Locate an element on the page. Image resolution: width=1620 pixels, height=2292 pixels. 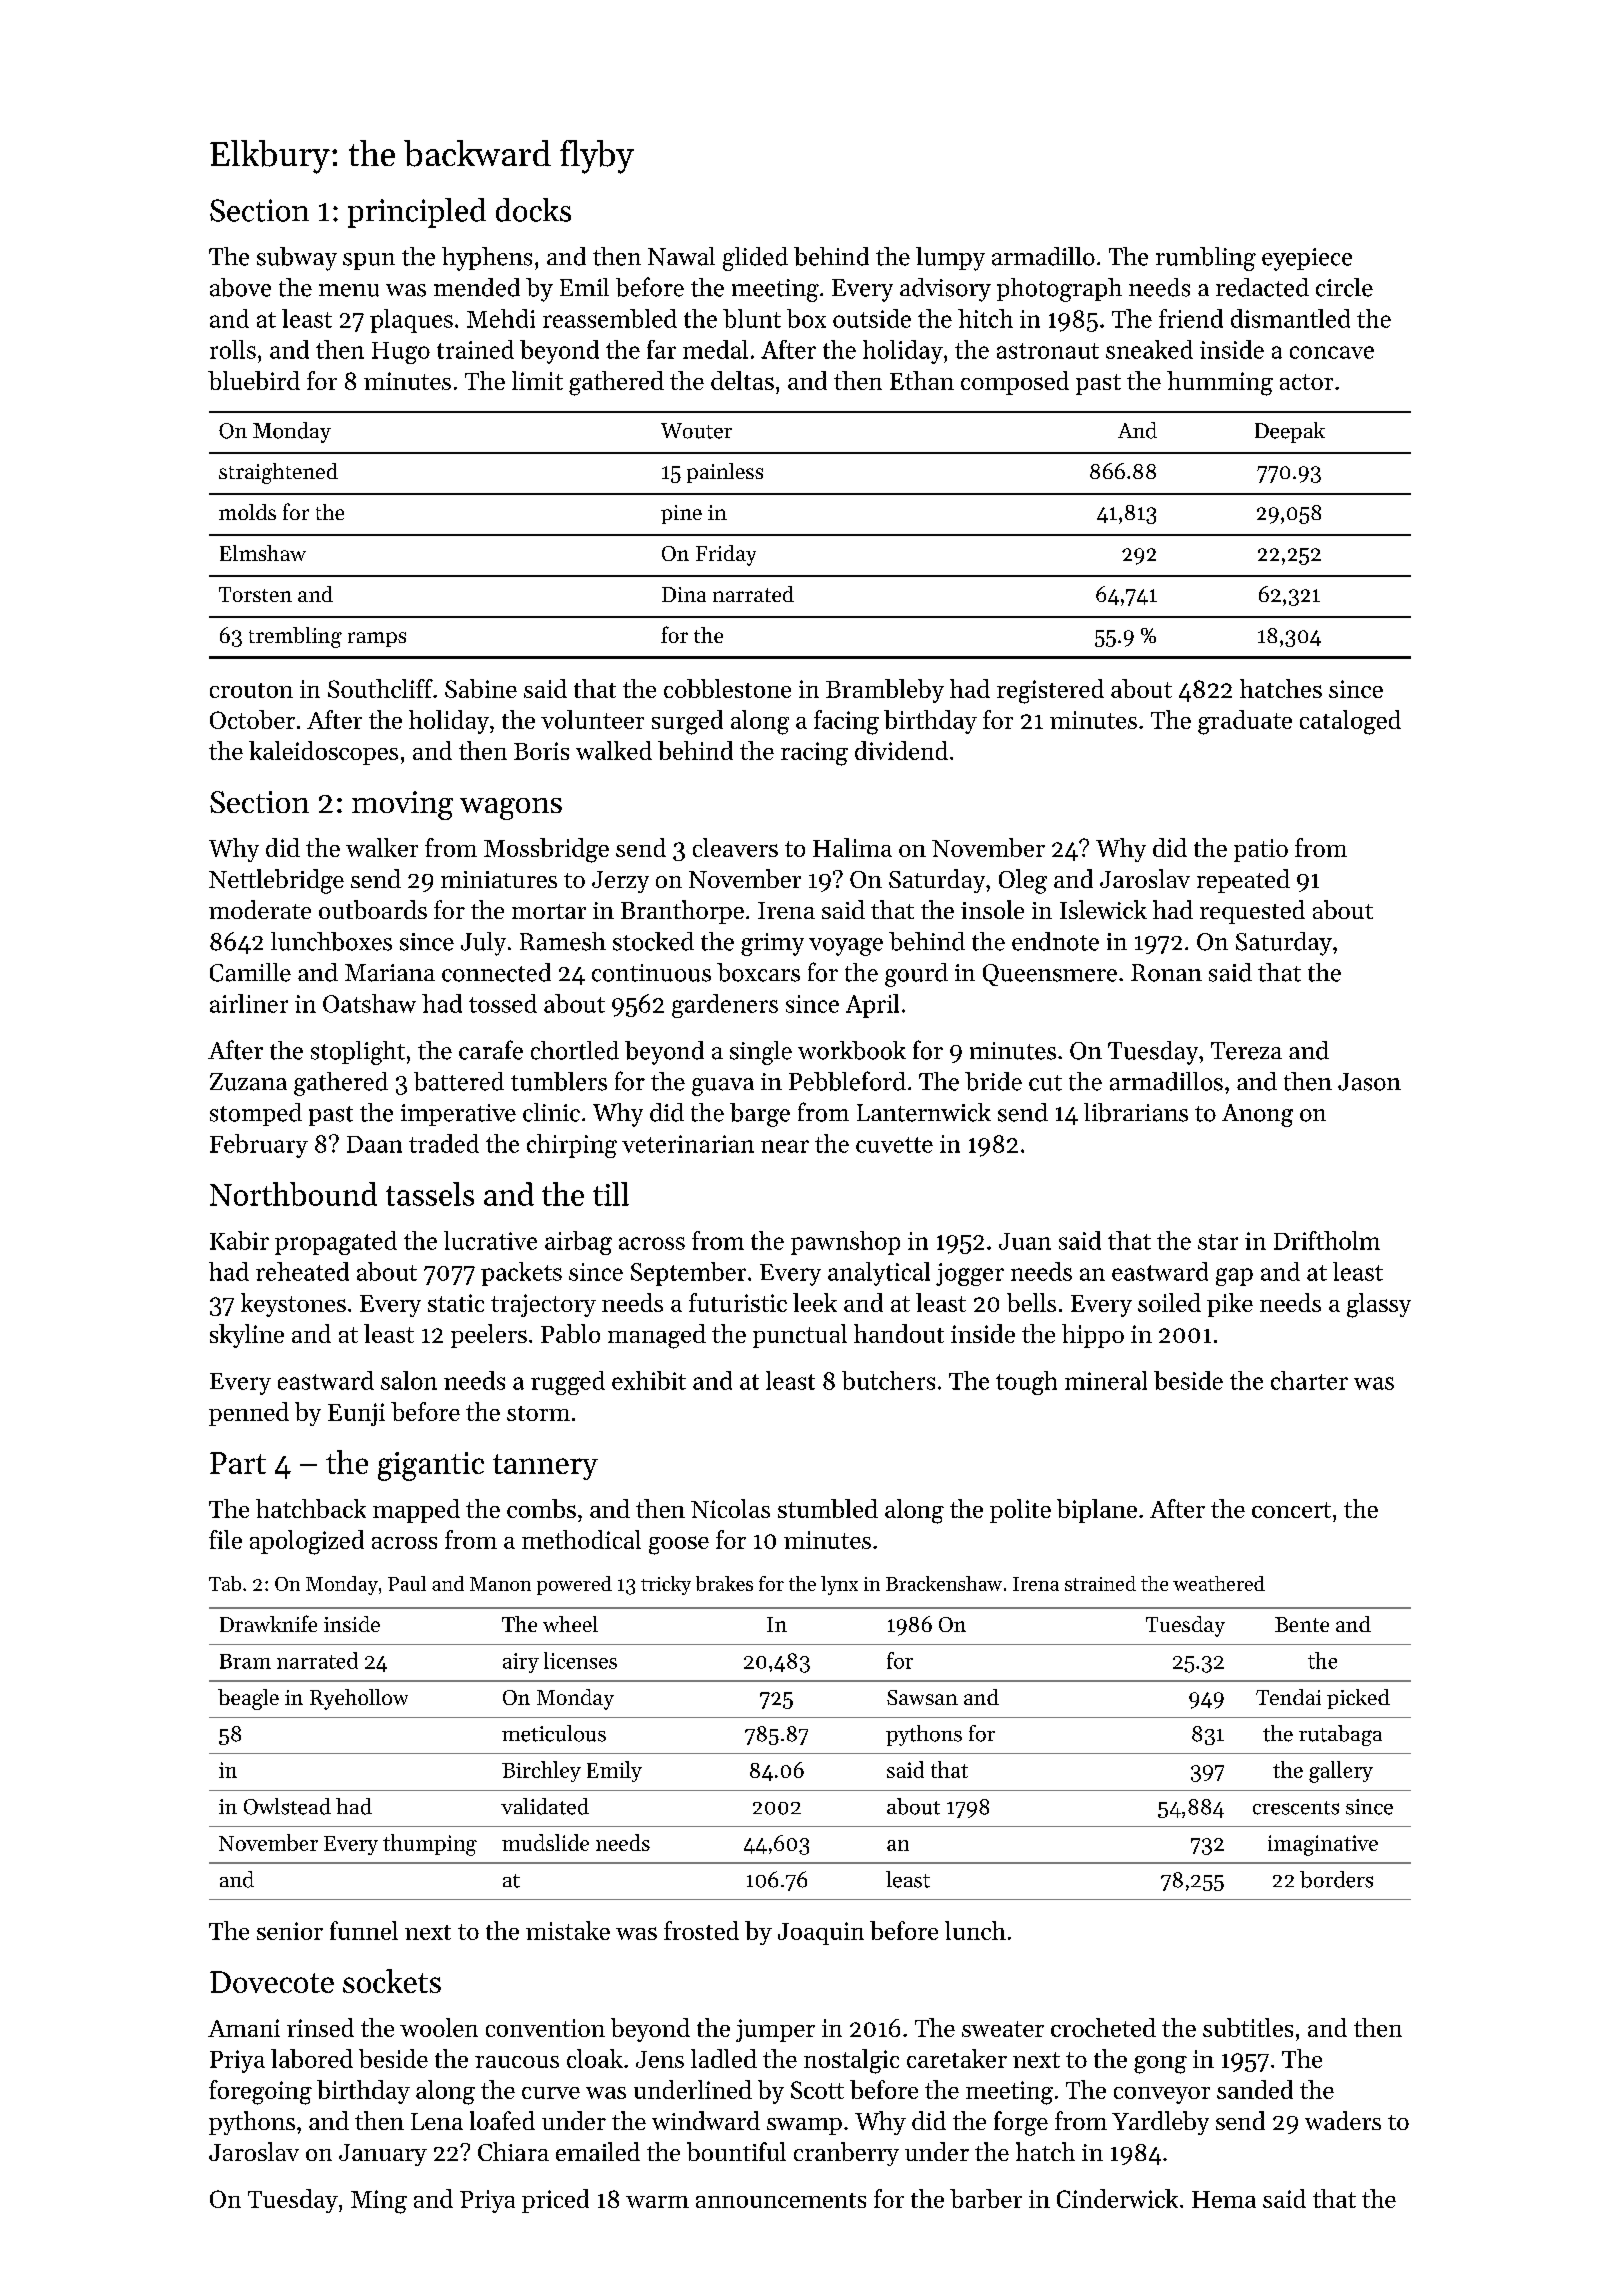
till is located at coordinates (611, 1194).
